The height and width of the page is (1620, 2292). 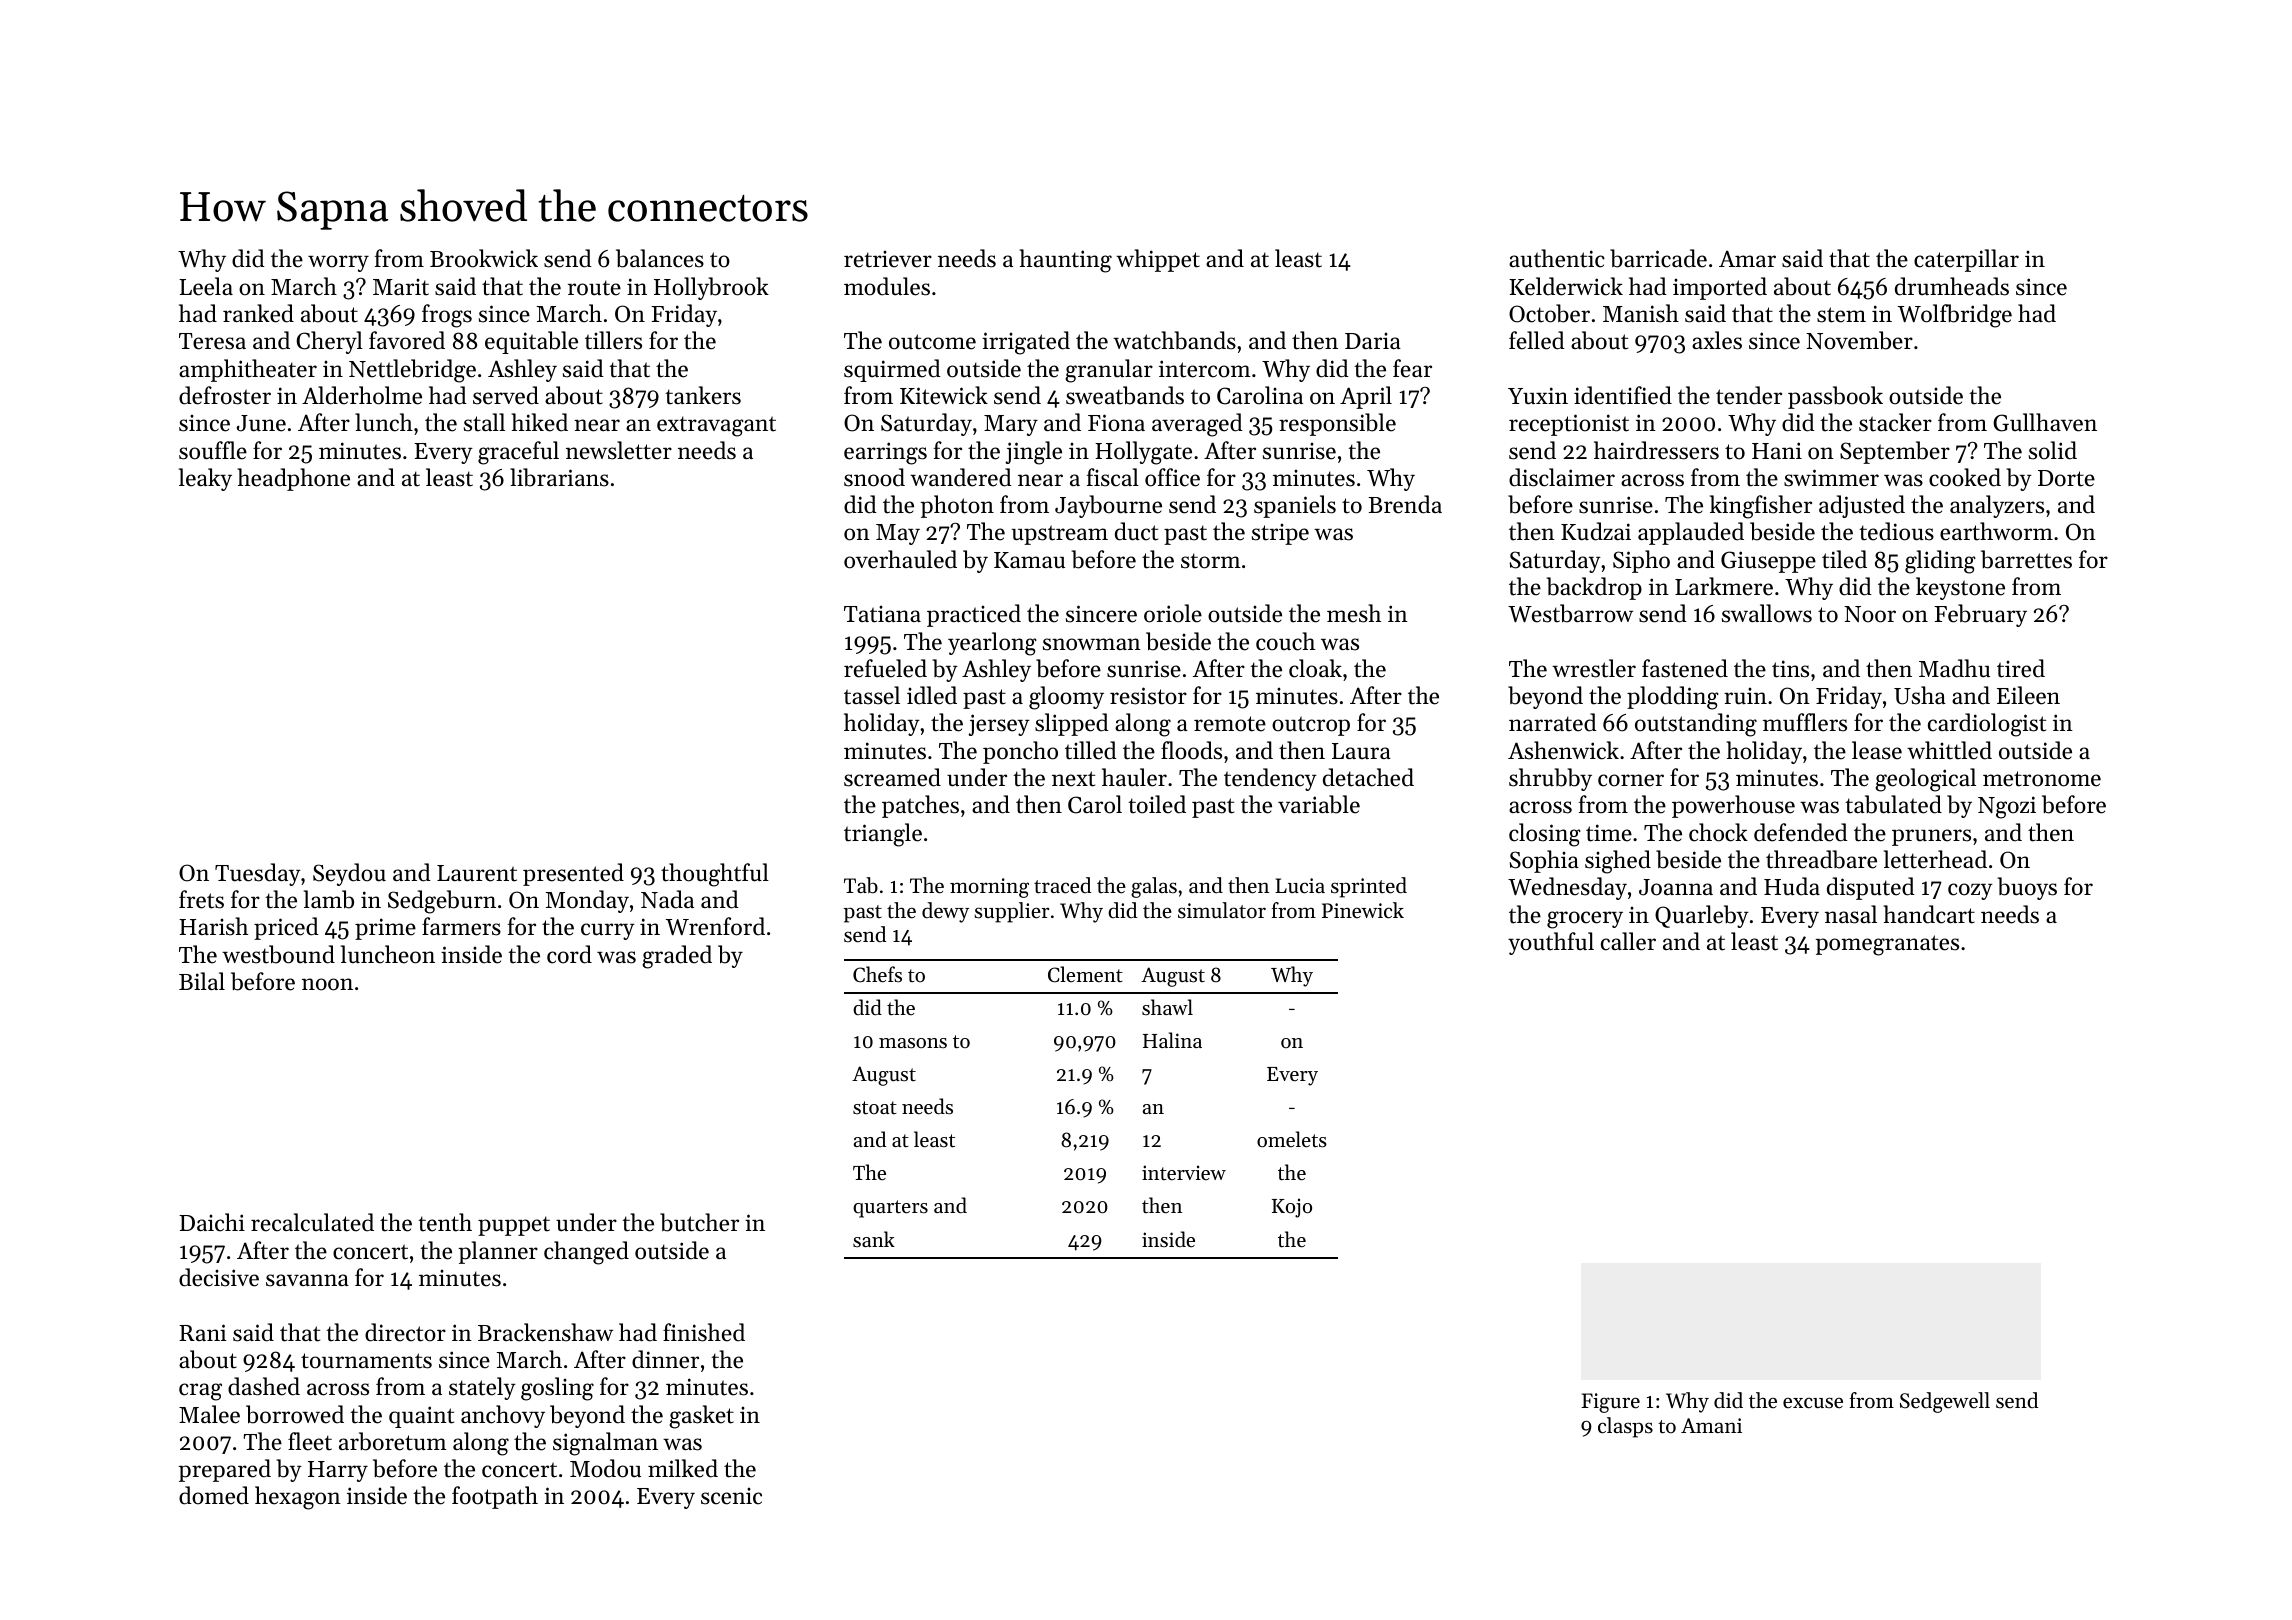 What do you see at coordinates (1363, 910) in the page?
I see `Pinewick` at bounding box center [1363, 910].
